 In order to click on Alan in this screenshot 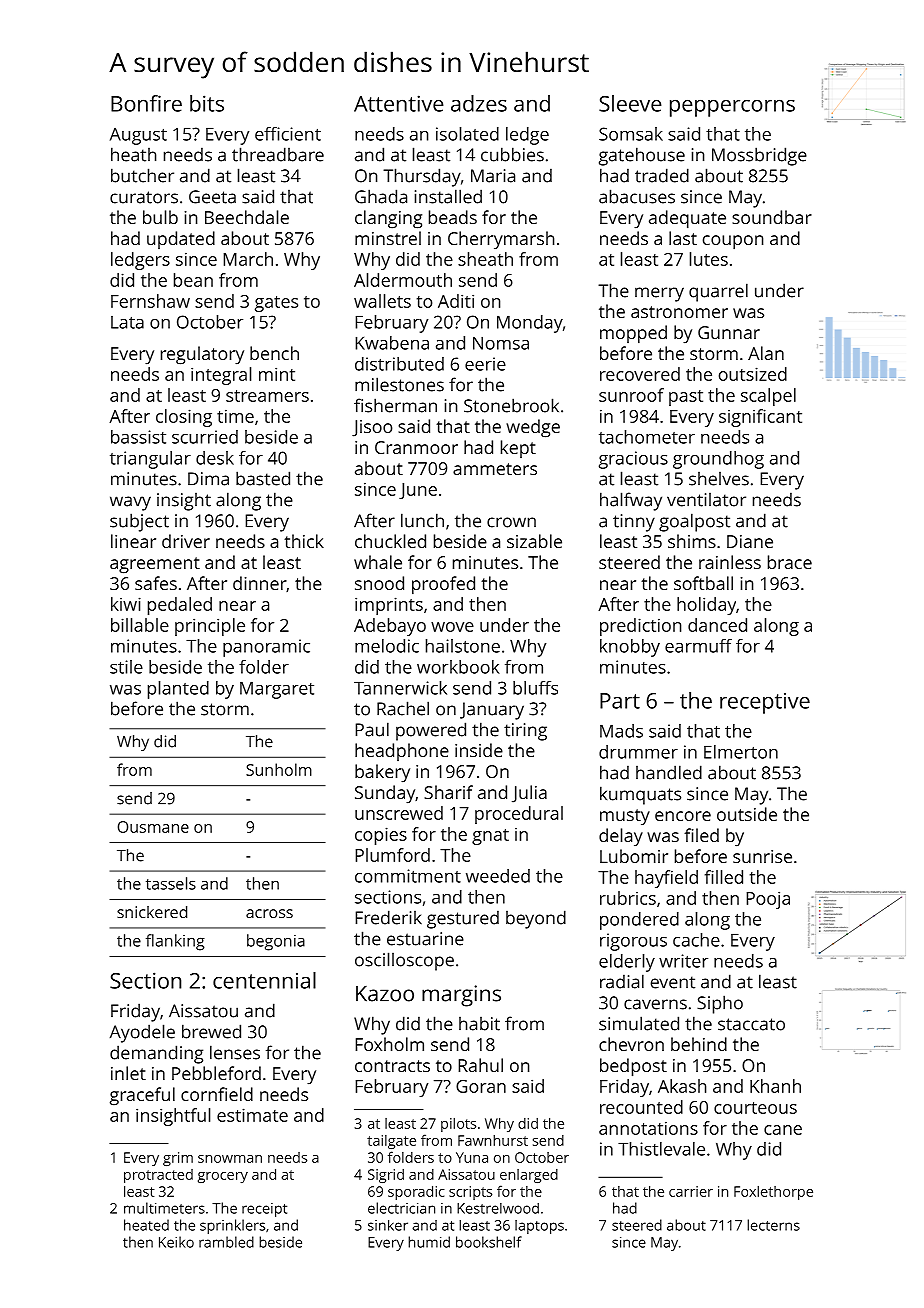, I will do `click(766, 353)`.
